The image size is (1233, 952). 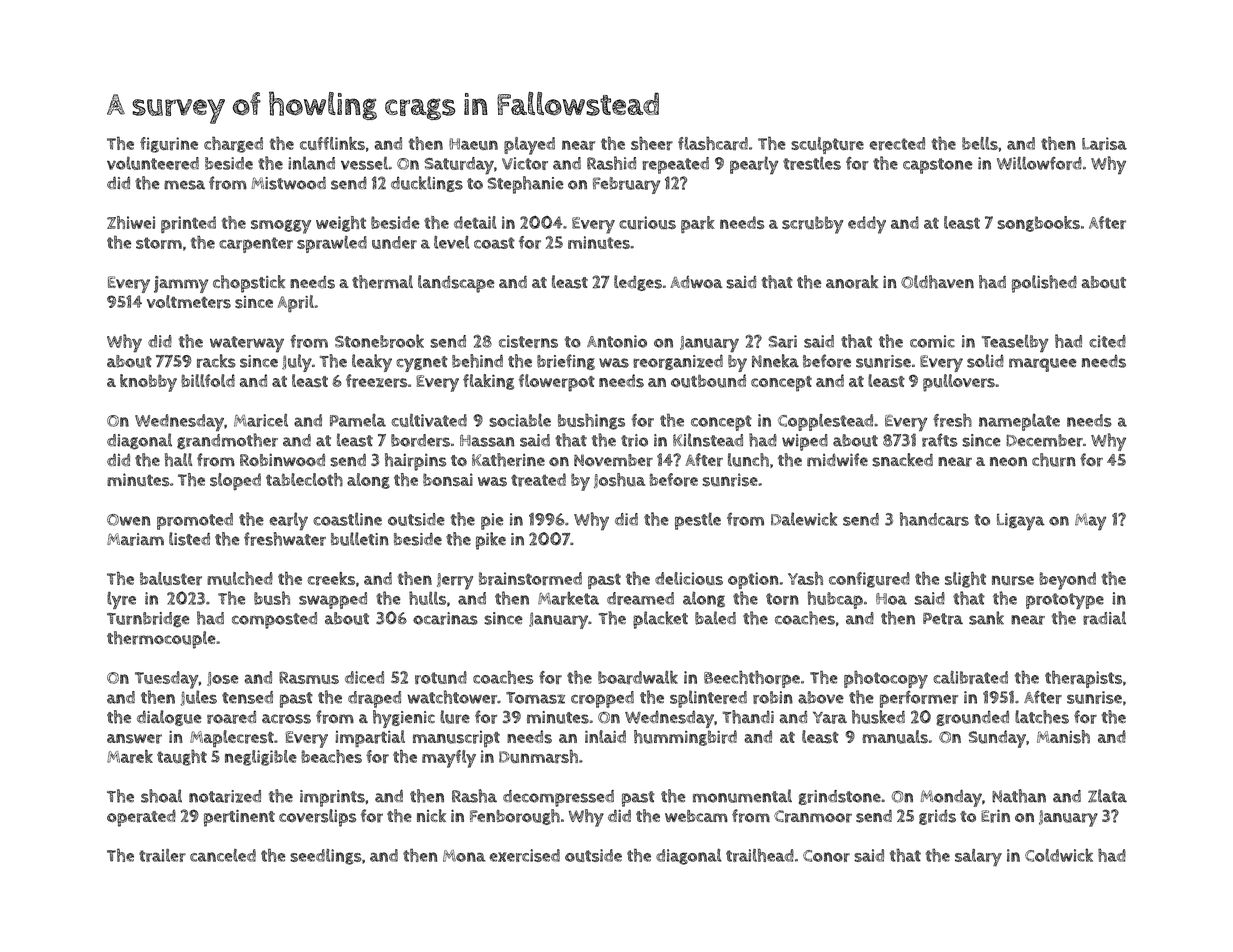 What do you see at coordinates (568, 598) in the image?
I see `Marketa` at bounding box center [568, 598].
